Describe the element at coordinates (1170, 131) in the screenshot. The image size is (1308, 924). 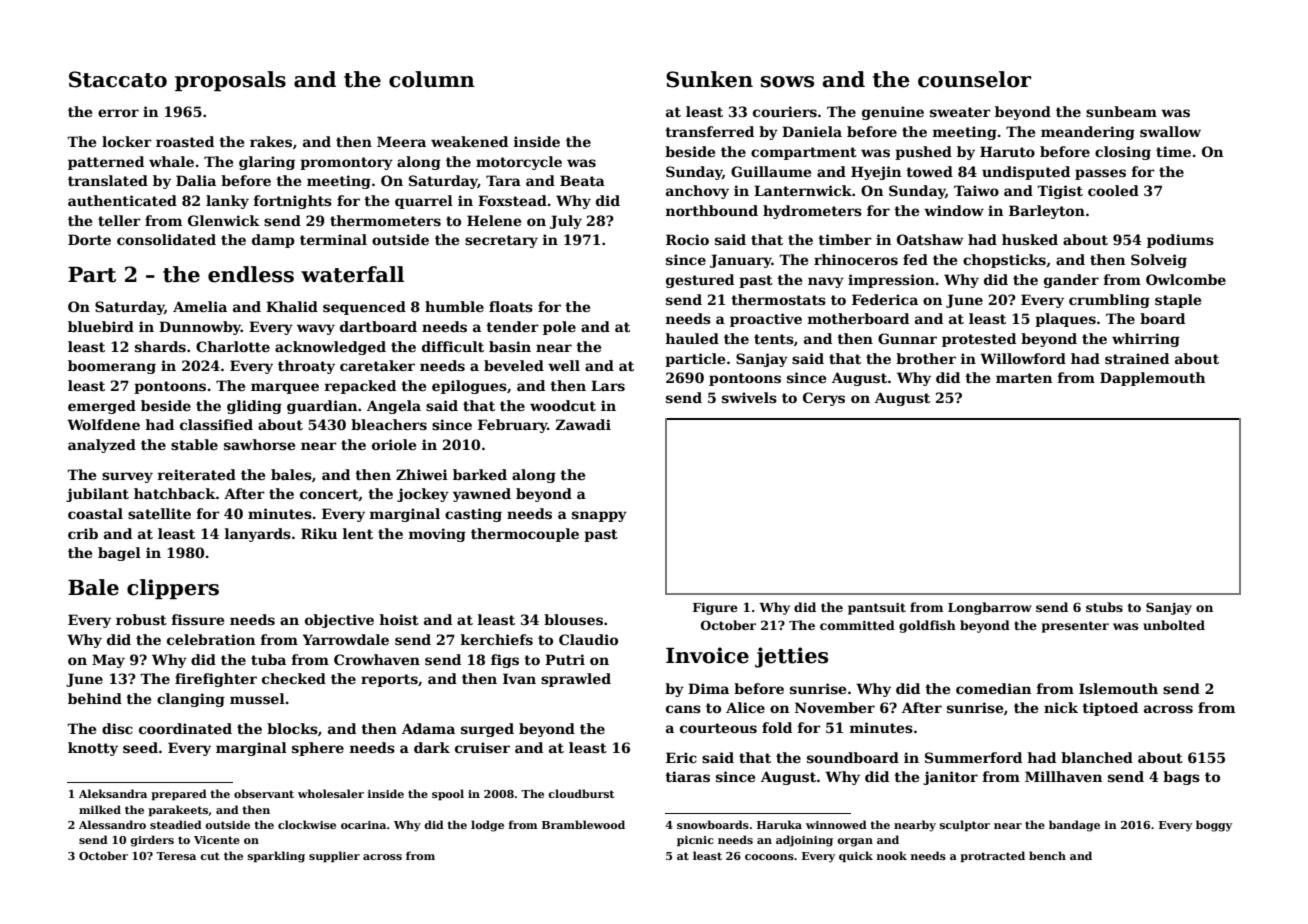
I see `swallow` at that location.
